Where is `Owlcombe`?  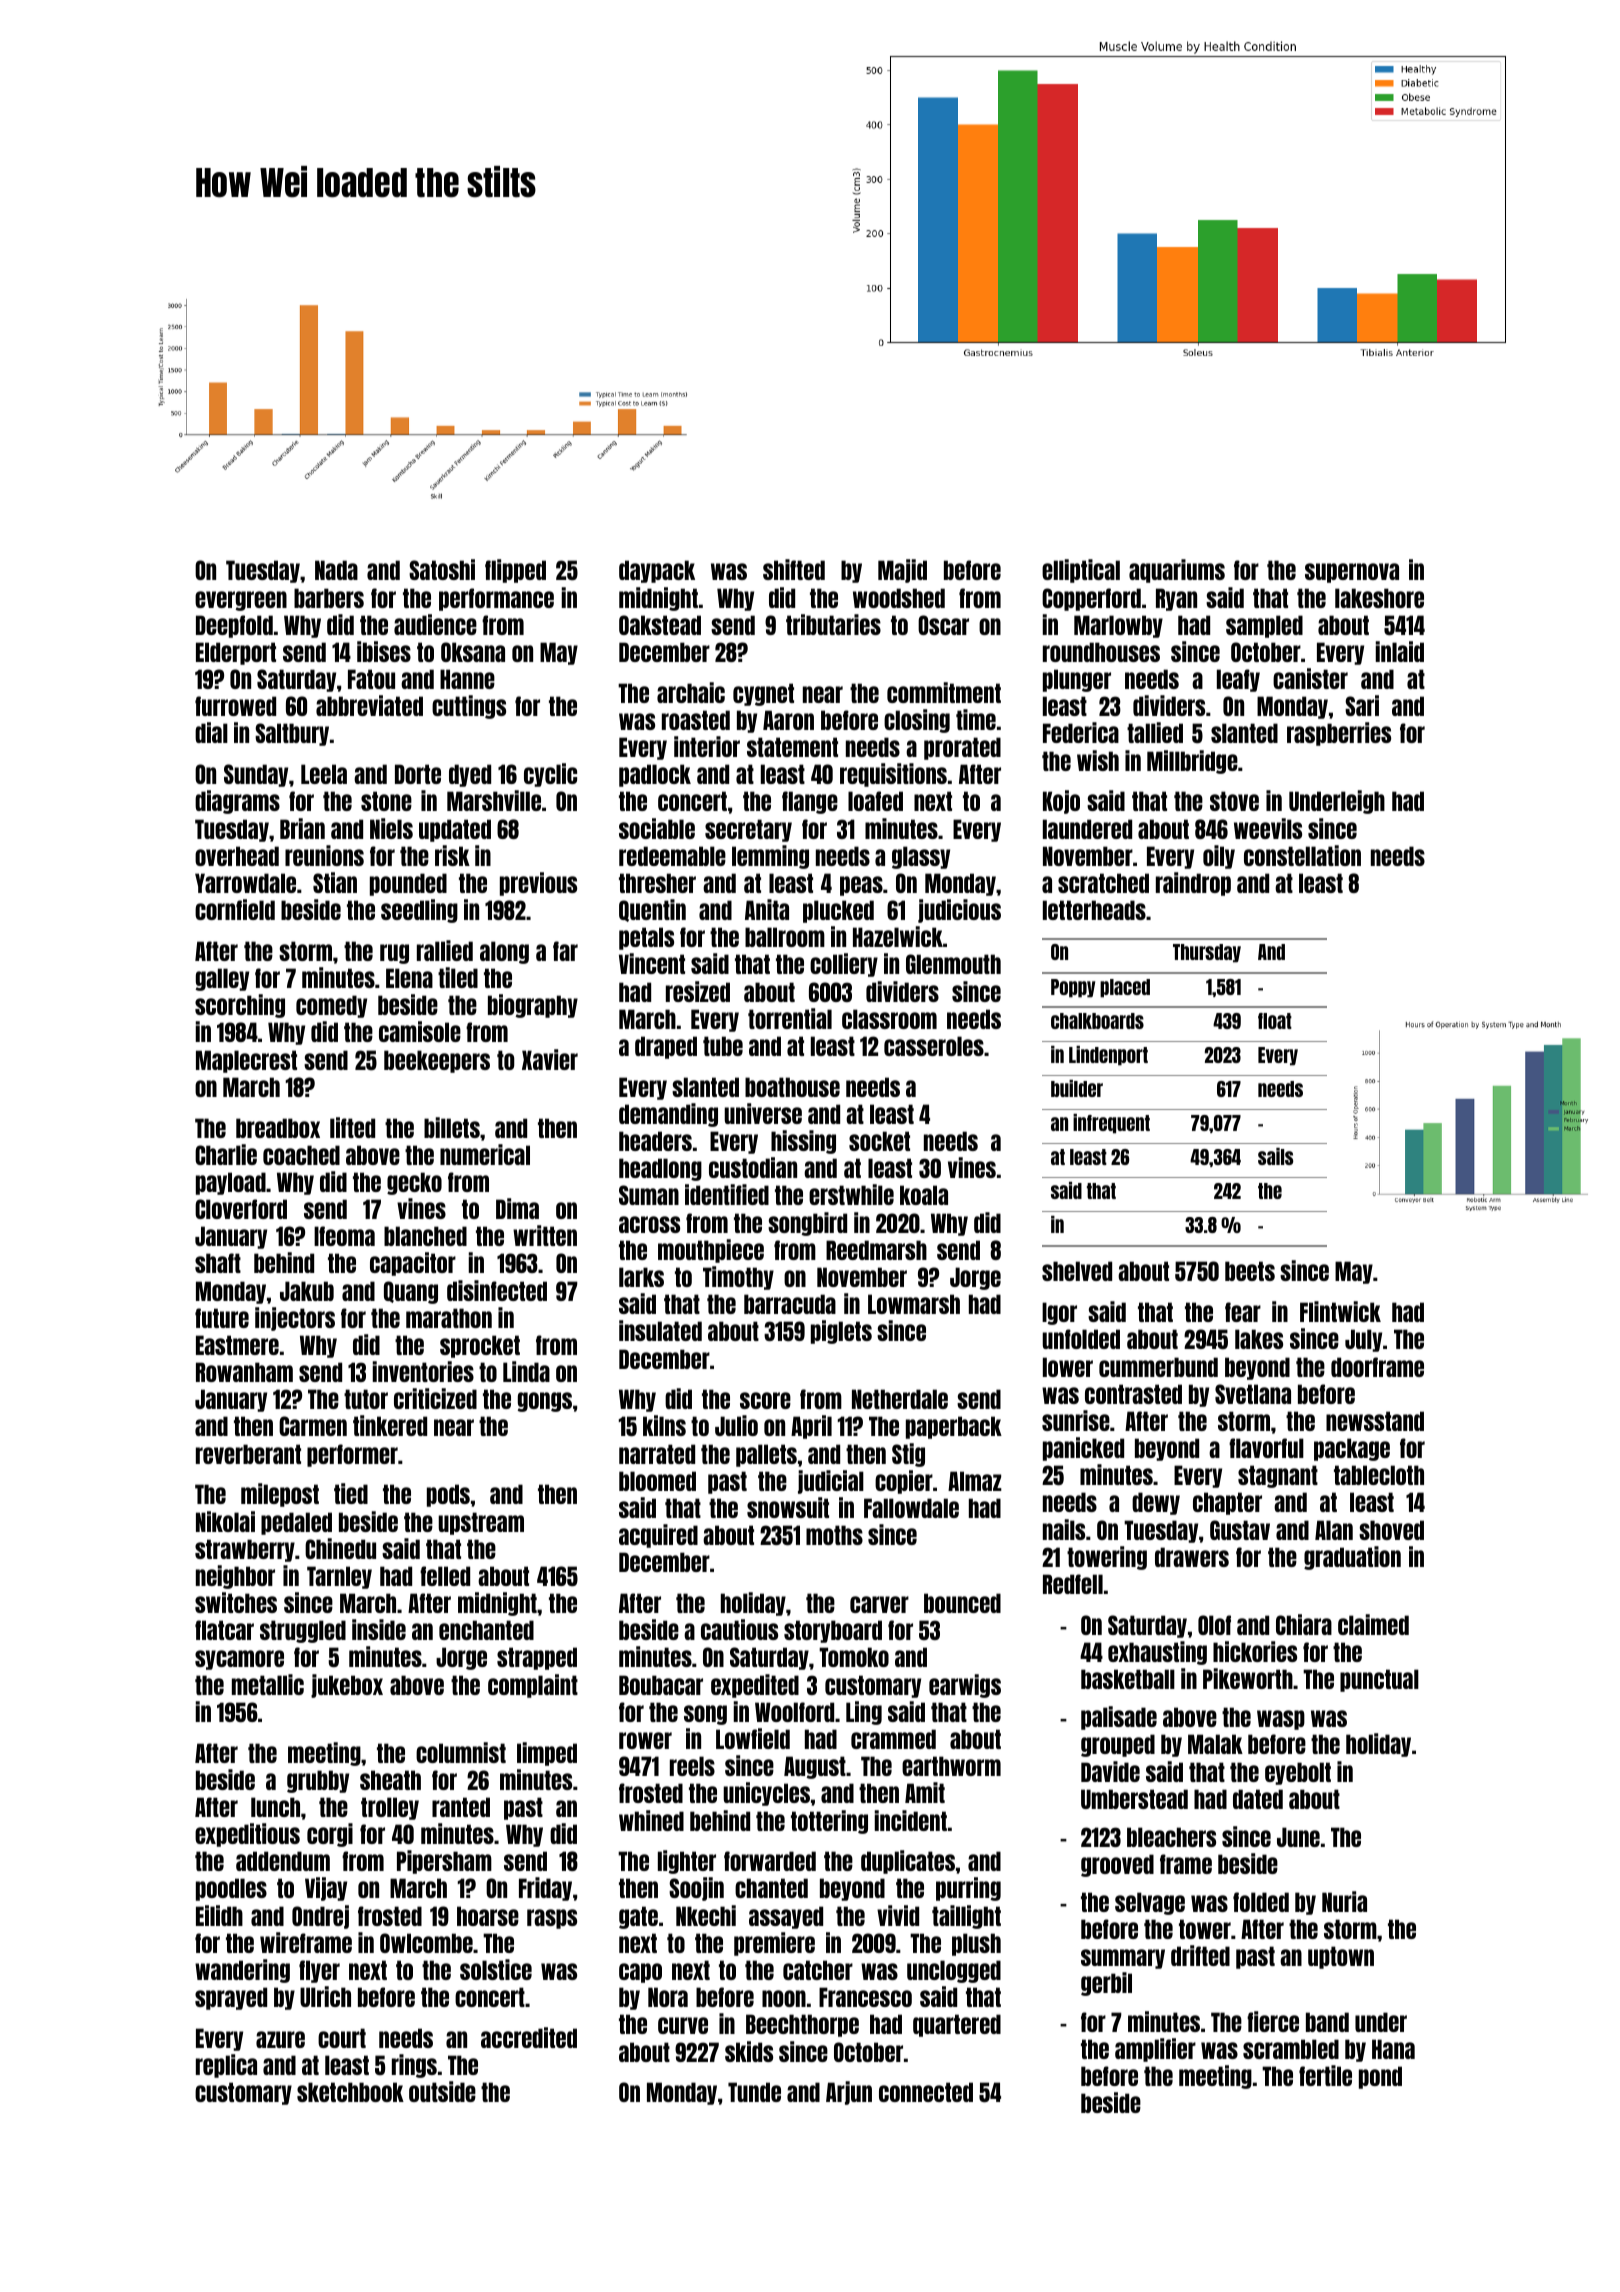
Owlcombe is located at coordinates (426, 1943).
